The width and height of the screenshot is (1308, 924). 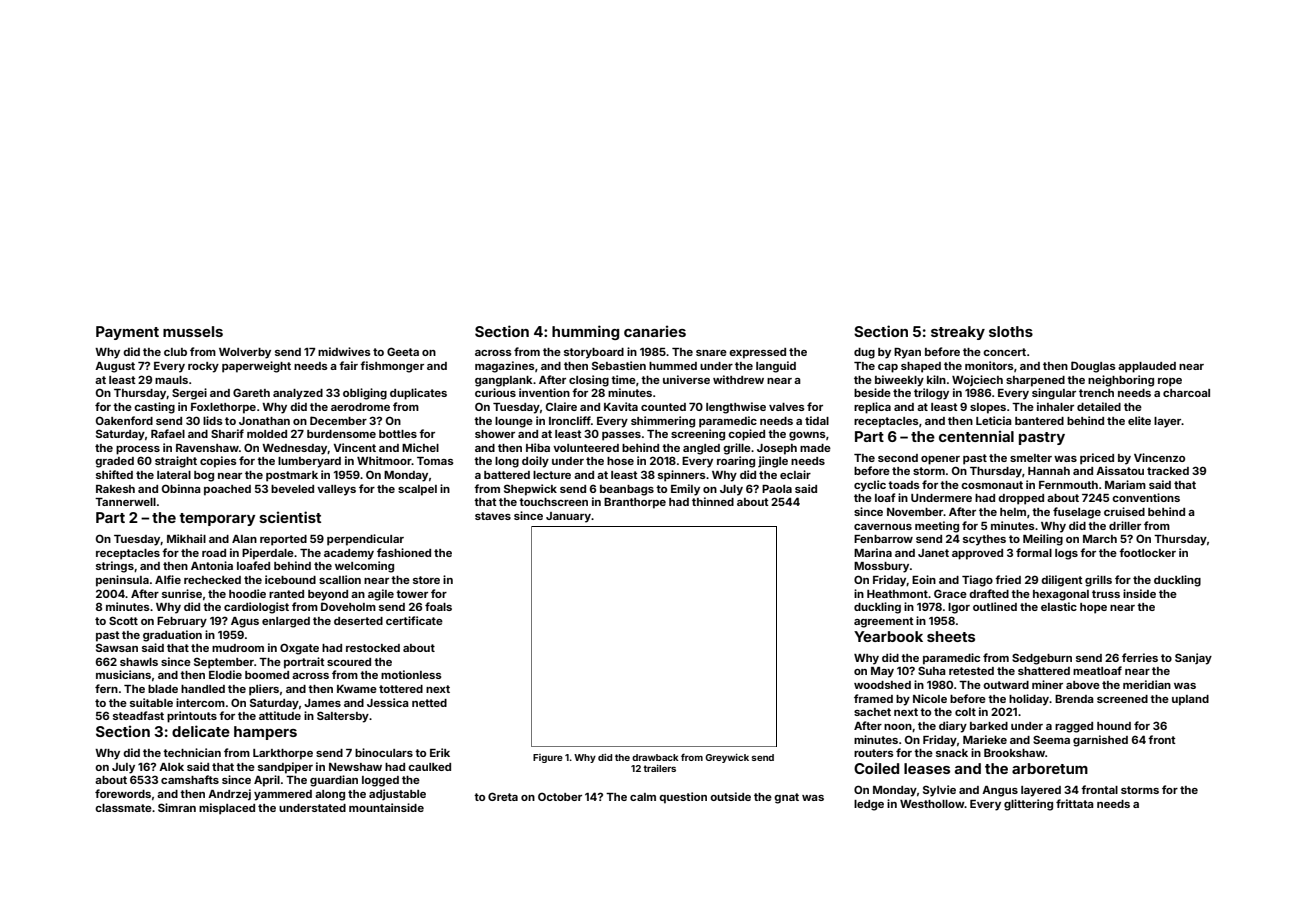 I want to click on upland, so click(x=1190, y=700).
